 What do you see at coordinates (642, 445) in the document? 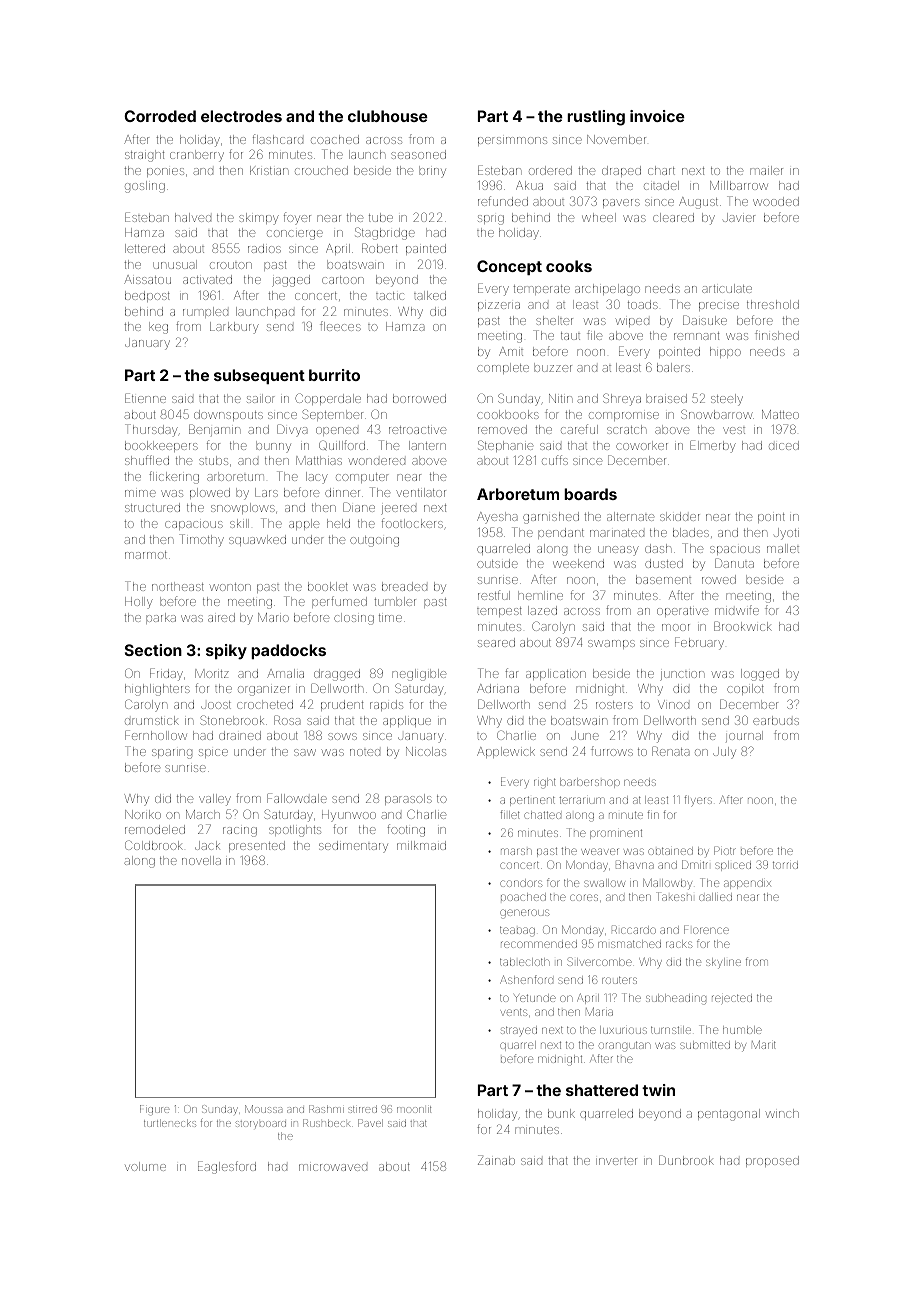
I see `coworker` at bounding box center [642, 445].
